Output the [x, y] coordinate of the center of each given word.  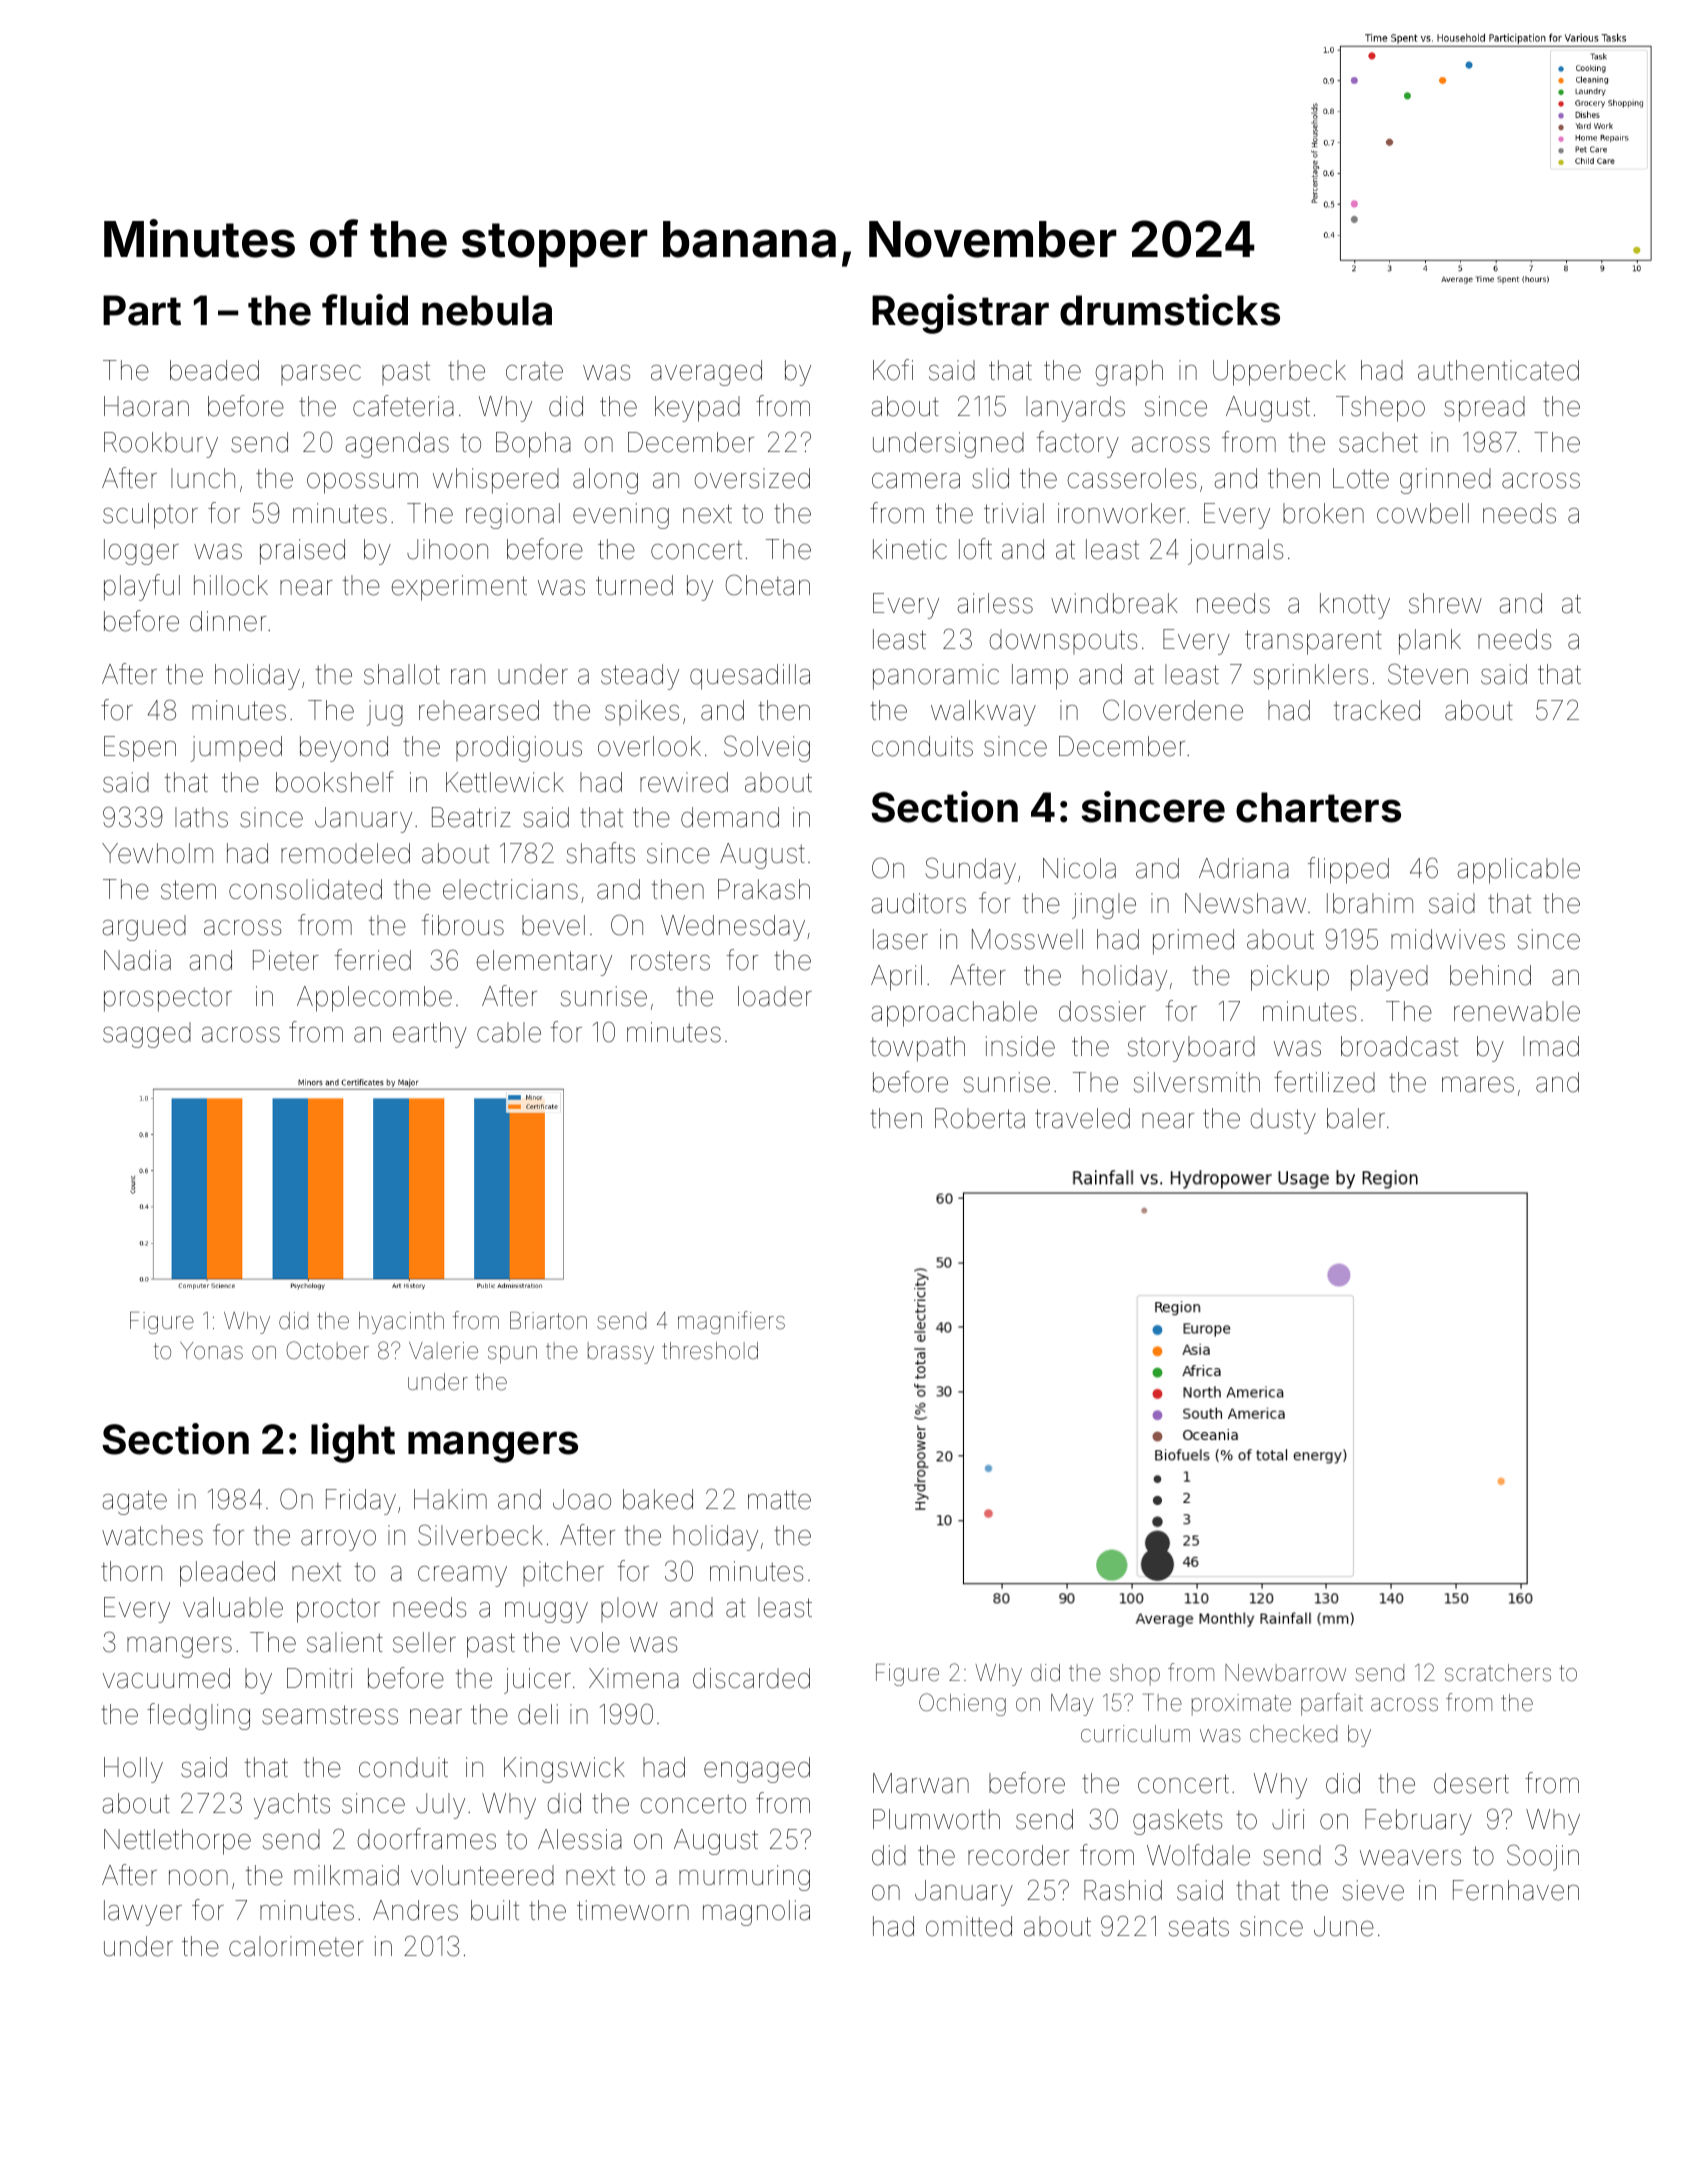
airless [995, 603]
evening [621, 516]
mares [1478, 1085]
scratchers [1498, 1673]
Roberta [980, 1118]
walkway [983, 713]
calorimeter [296, 1946]
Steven [1428, 674]
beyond [344, 749]
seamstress [330, 1715]
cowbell [1423, 513]
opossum [362, 483]
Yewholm [157, 853]
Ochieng [962, 1704]
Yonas [211, 1351]
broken [1323, 513]
